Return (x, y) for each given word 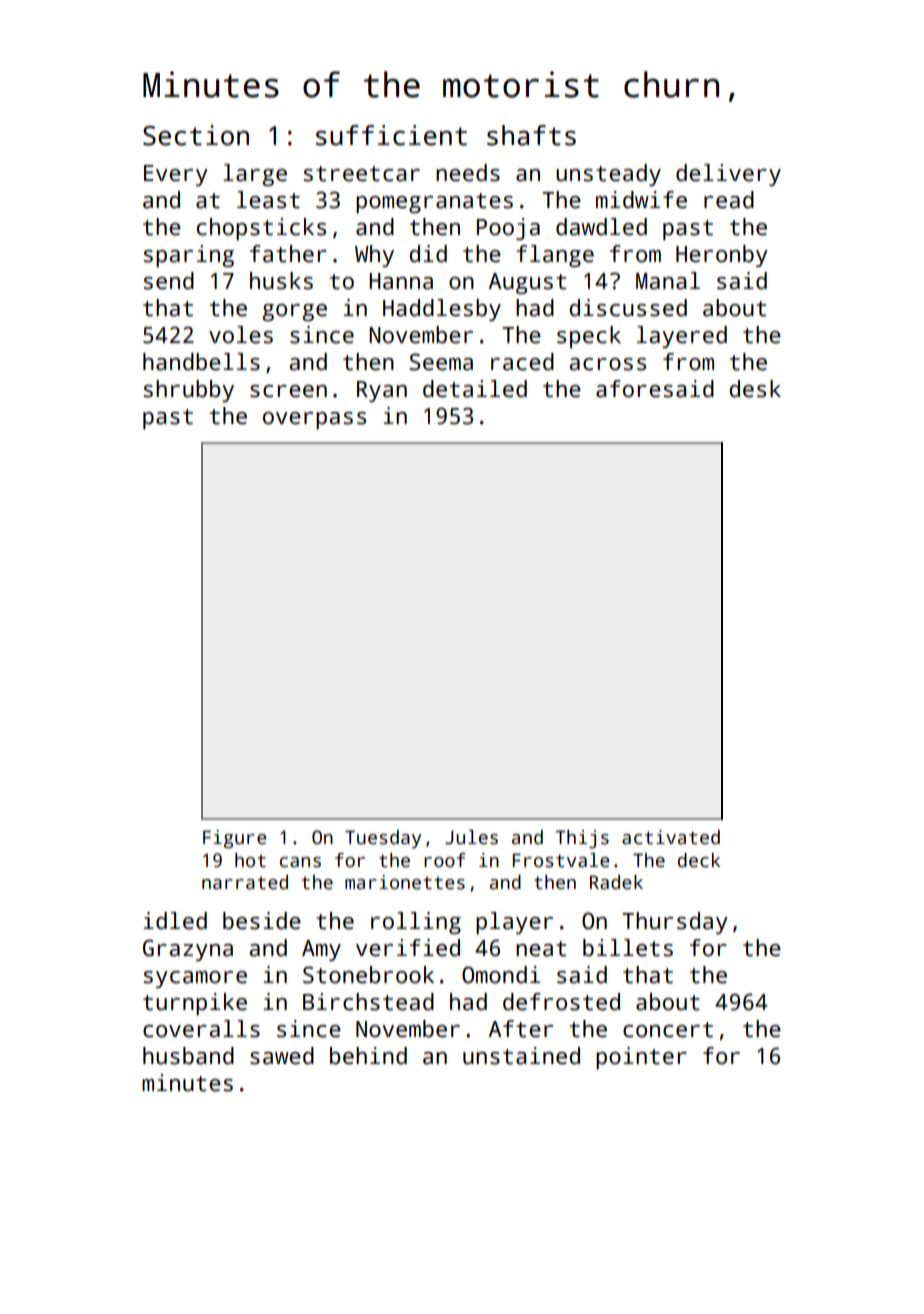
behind (368, 1056)
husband (188, 1056)
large (255, 175)
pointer (641, 1058)
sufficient (391, 135)
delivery (728, 175)
